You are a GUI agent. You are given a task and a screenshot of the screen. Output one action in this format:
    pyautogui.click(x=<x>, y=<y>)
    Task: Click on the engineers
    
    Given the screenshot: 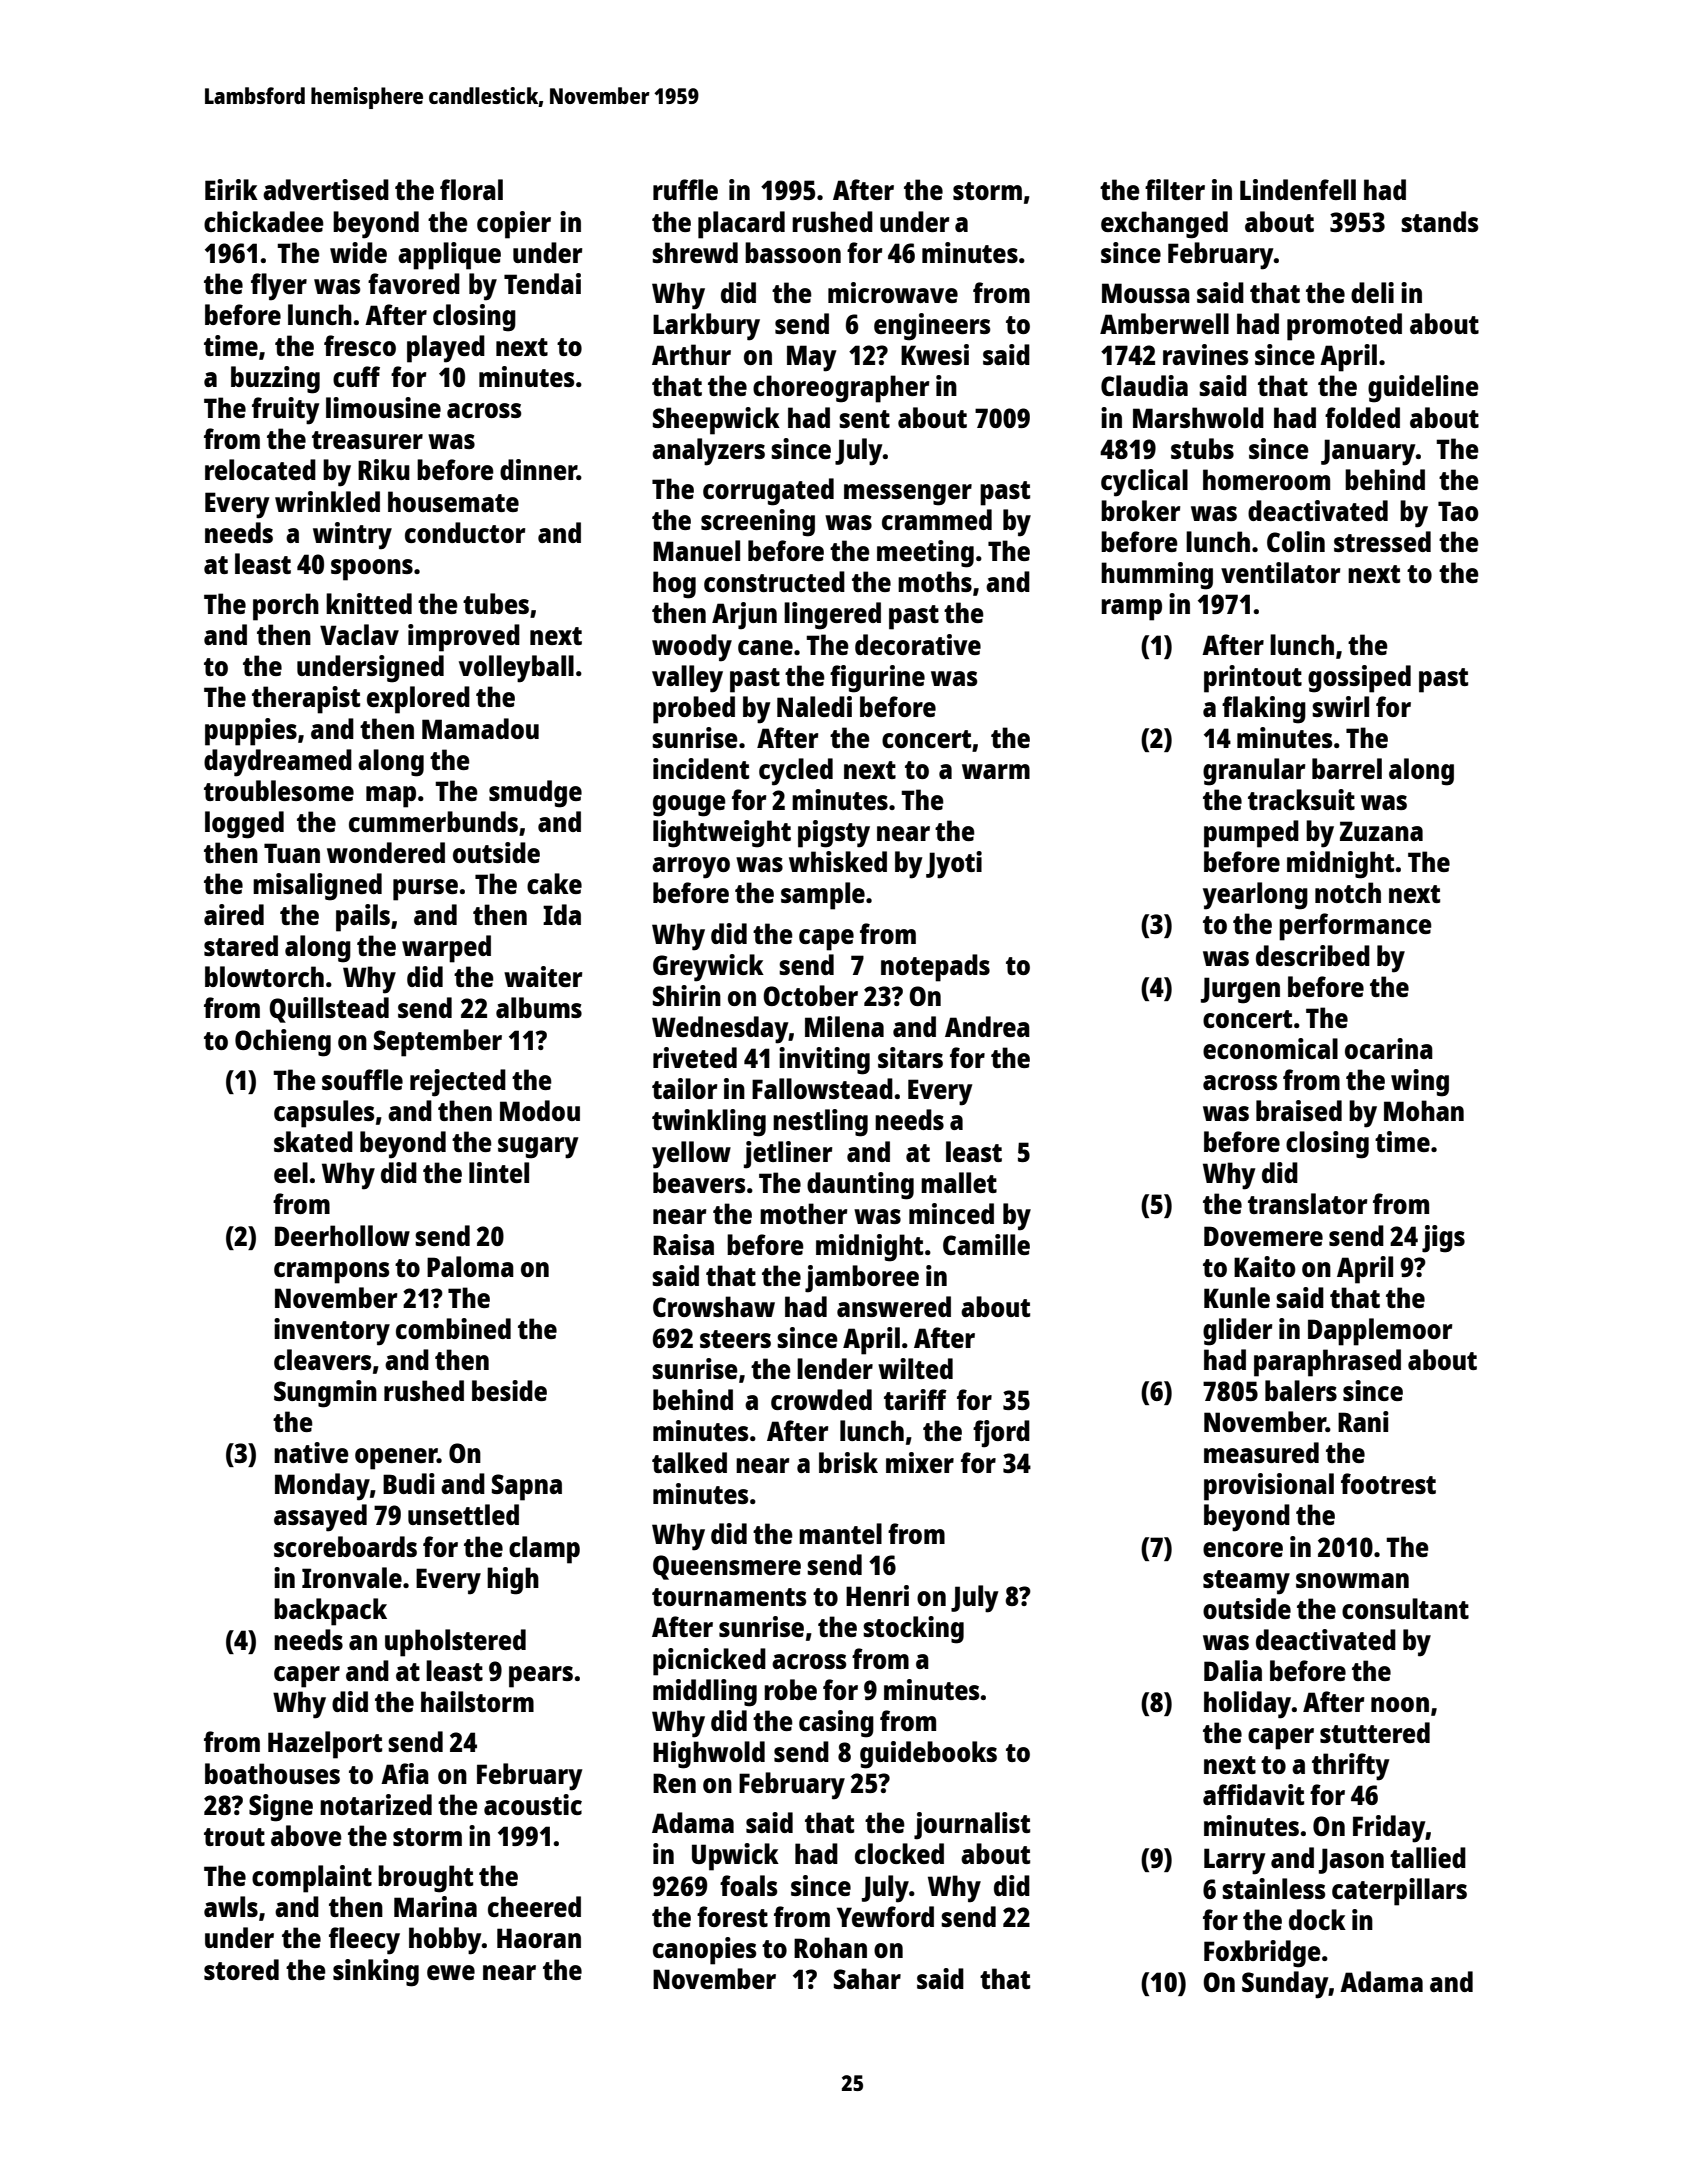 What is the action you would take?
    pyautogui.click(x=932, y=327)
